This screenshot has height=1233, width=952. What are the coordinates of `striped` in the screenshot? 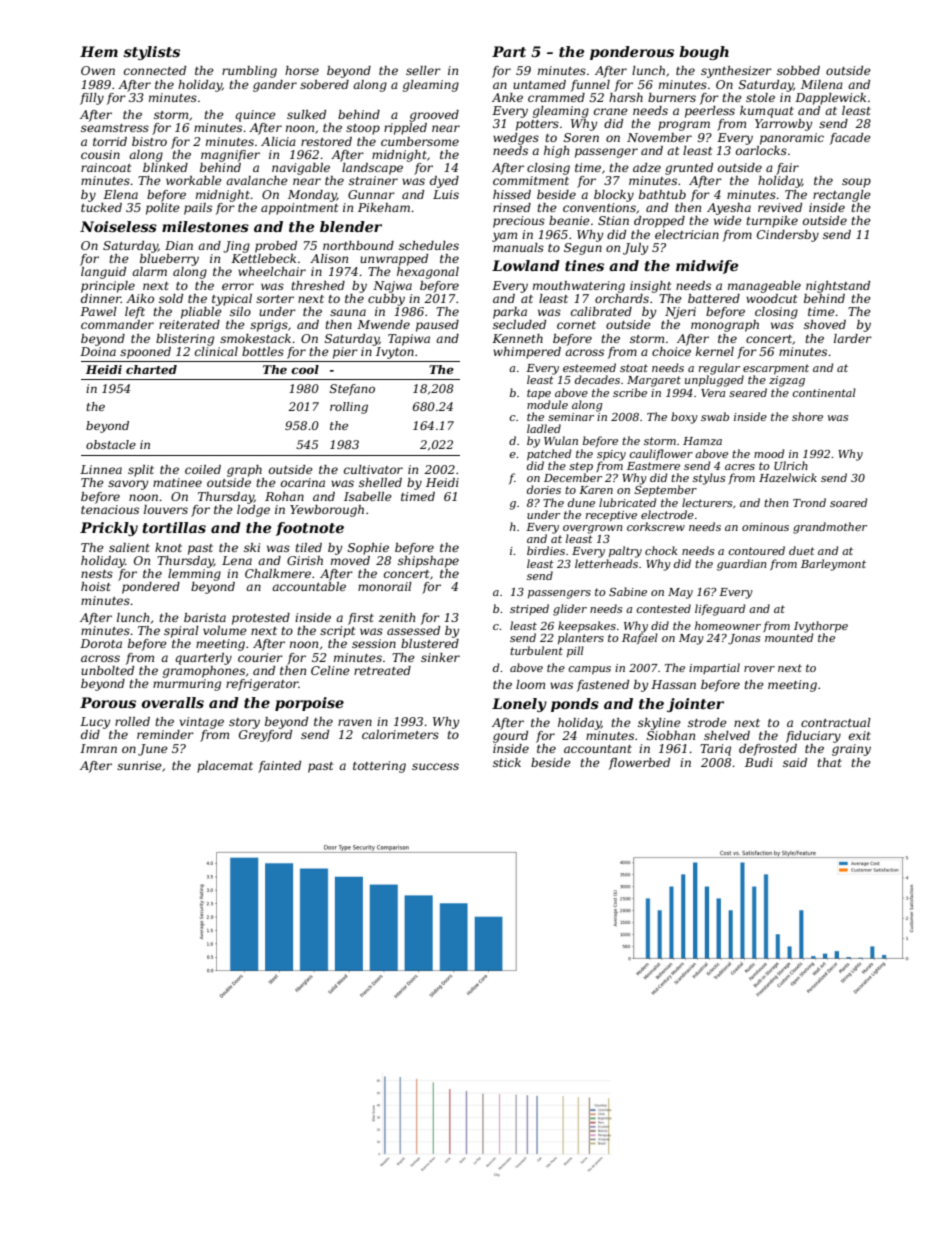 It's located at (529, 609).
